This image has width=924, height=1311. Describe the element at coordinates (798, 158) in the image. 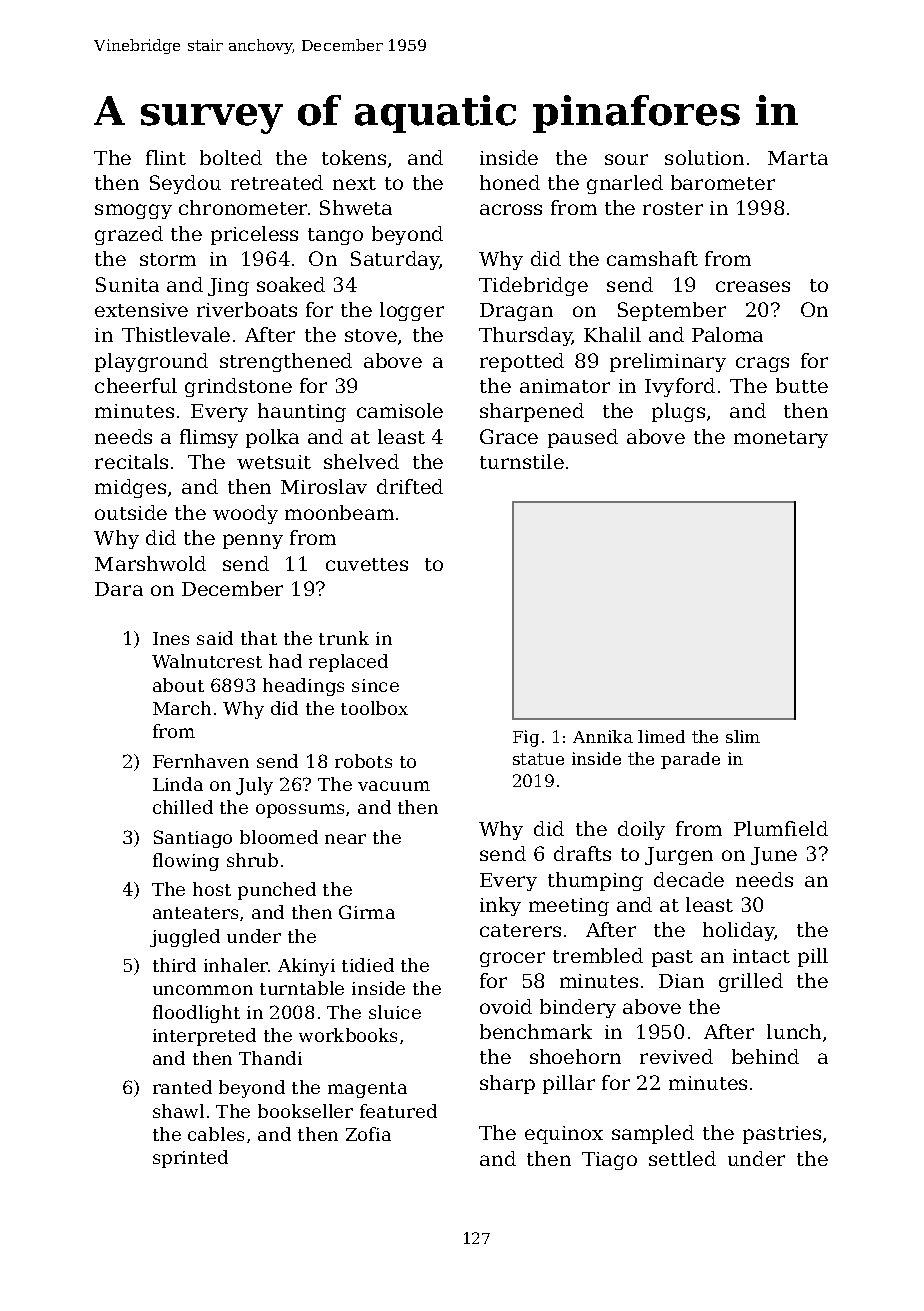

I see `Marta` at that location.
